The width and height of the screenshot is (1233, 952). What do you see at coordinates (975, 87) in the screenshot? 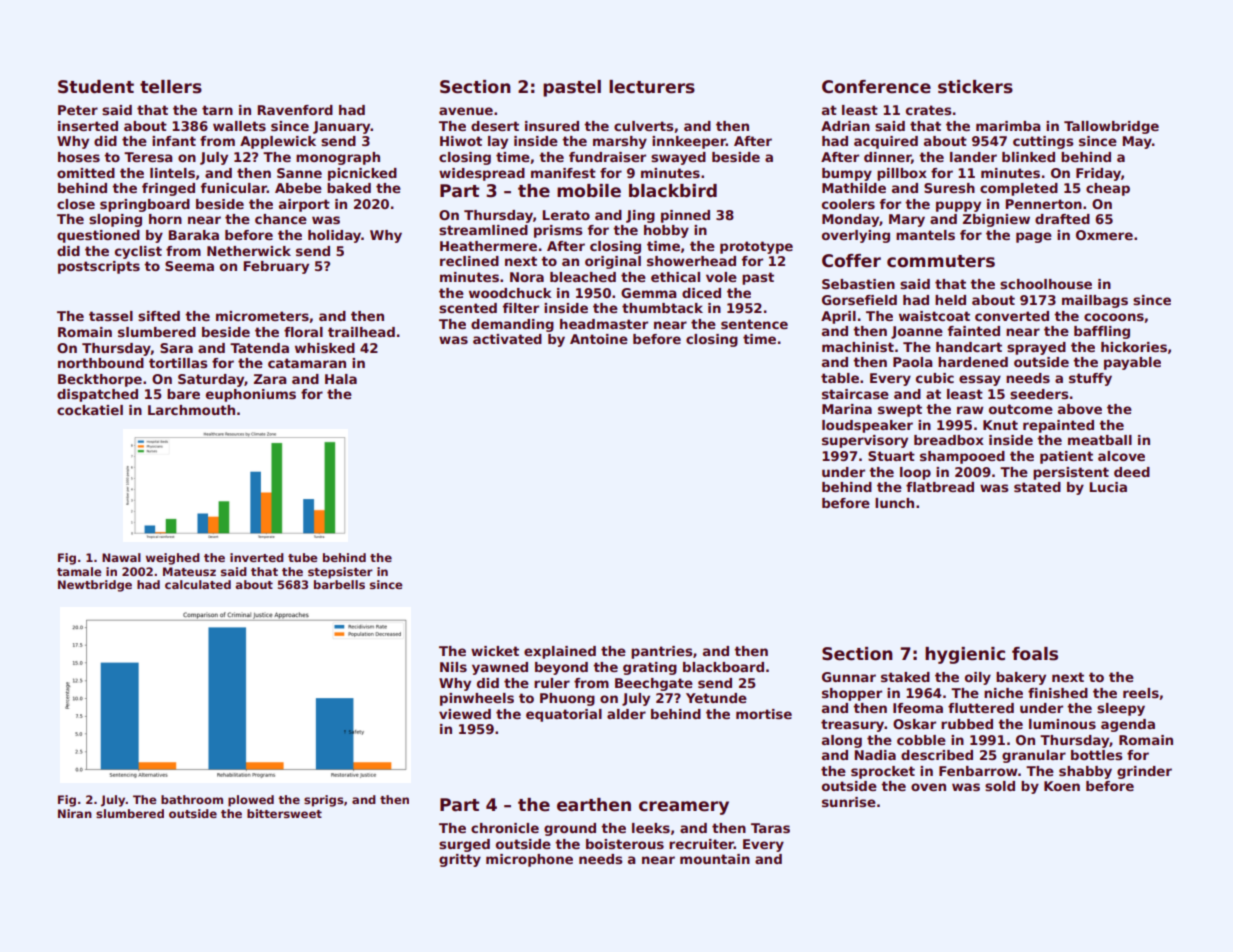
I see `stickers` at bounding box center [975, 87].
